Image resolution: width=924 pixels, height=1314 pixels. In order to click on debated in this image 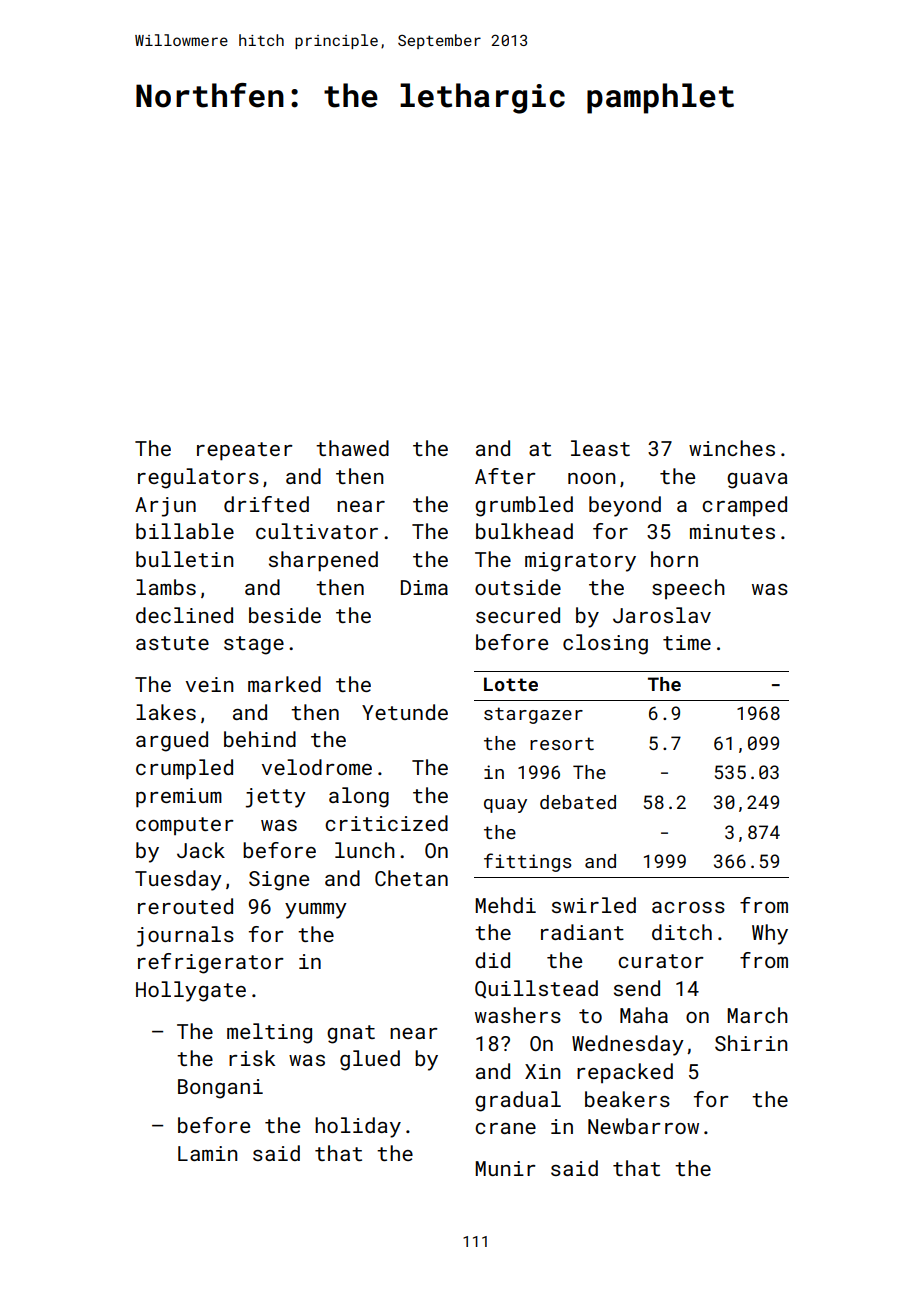, I will do `click(578, 802)`.
